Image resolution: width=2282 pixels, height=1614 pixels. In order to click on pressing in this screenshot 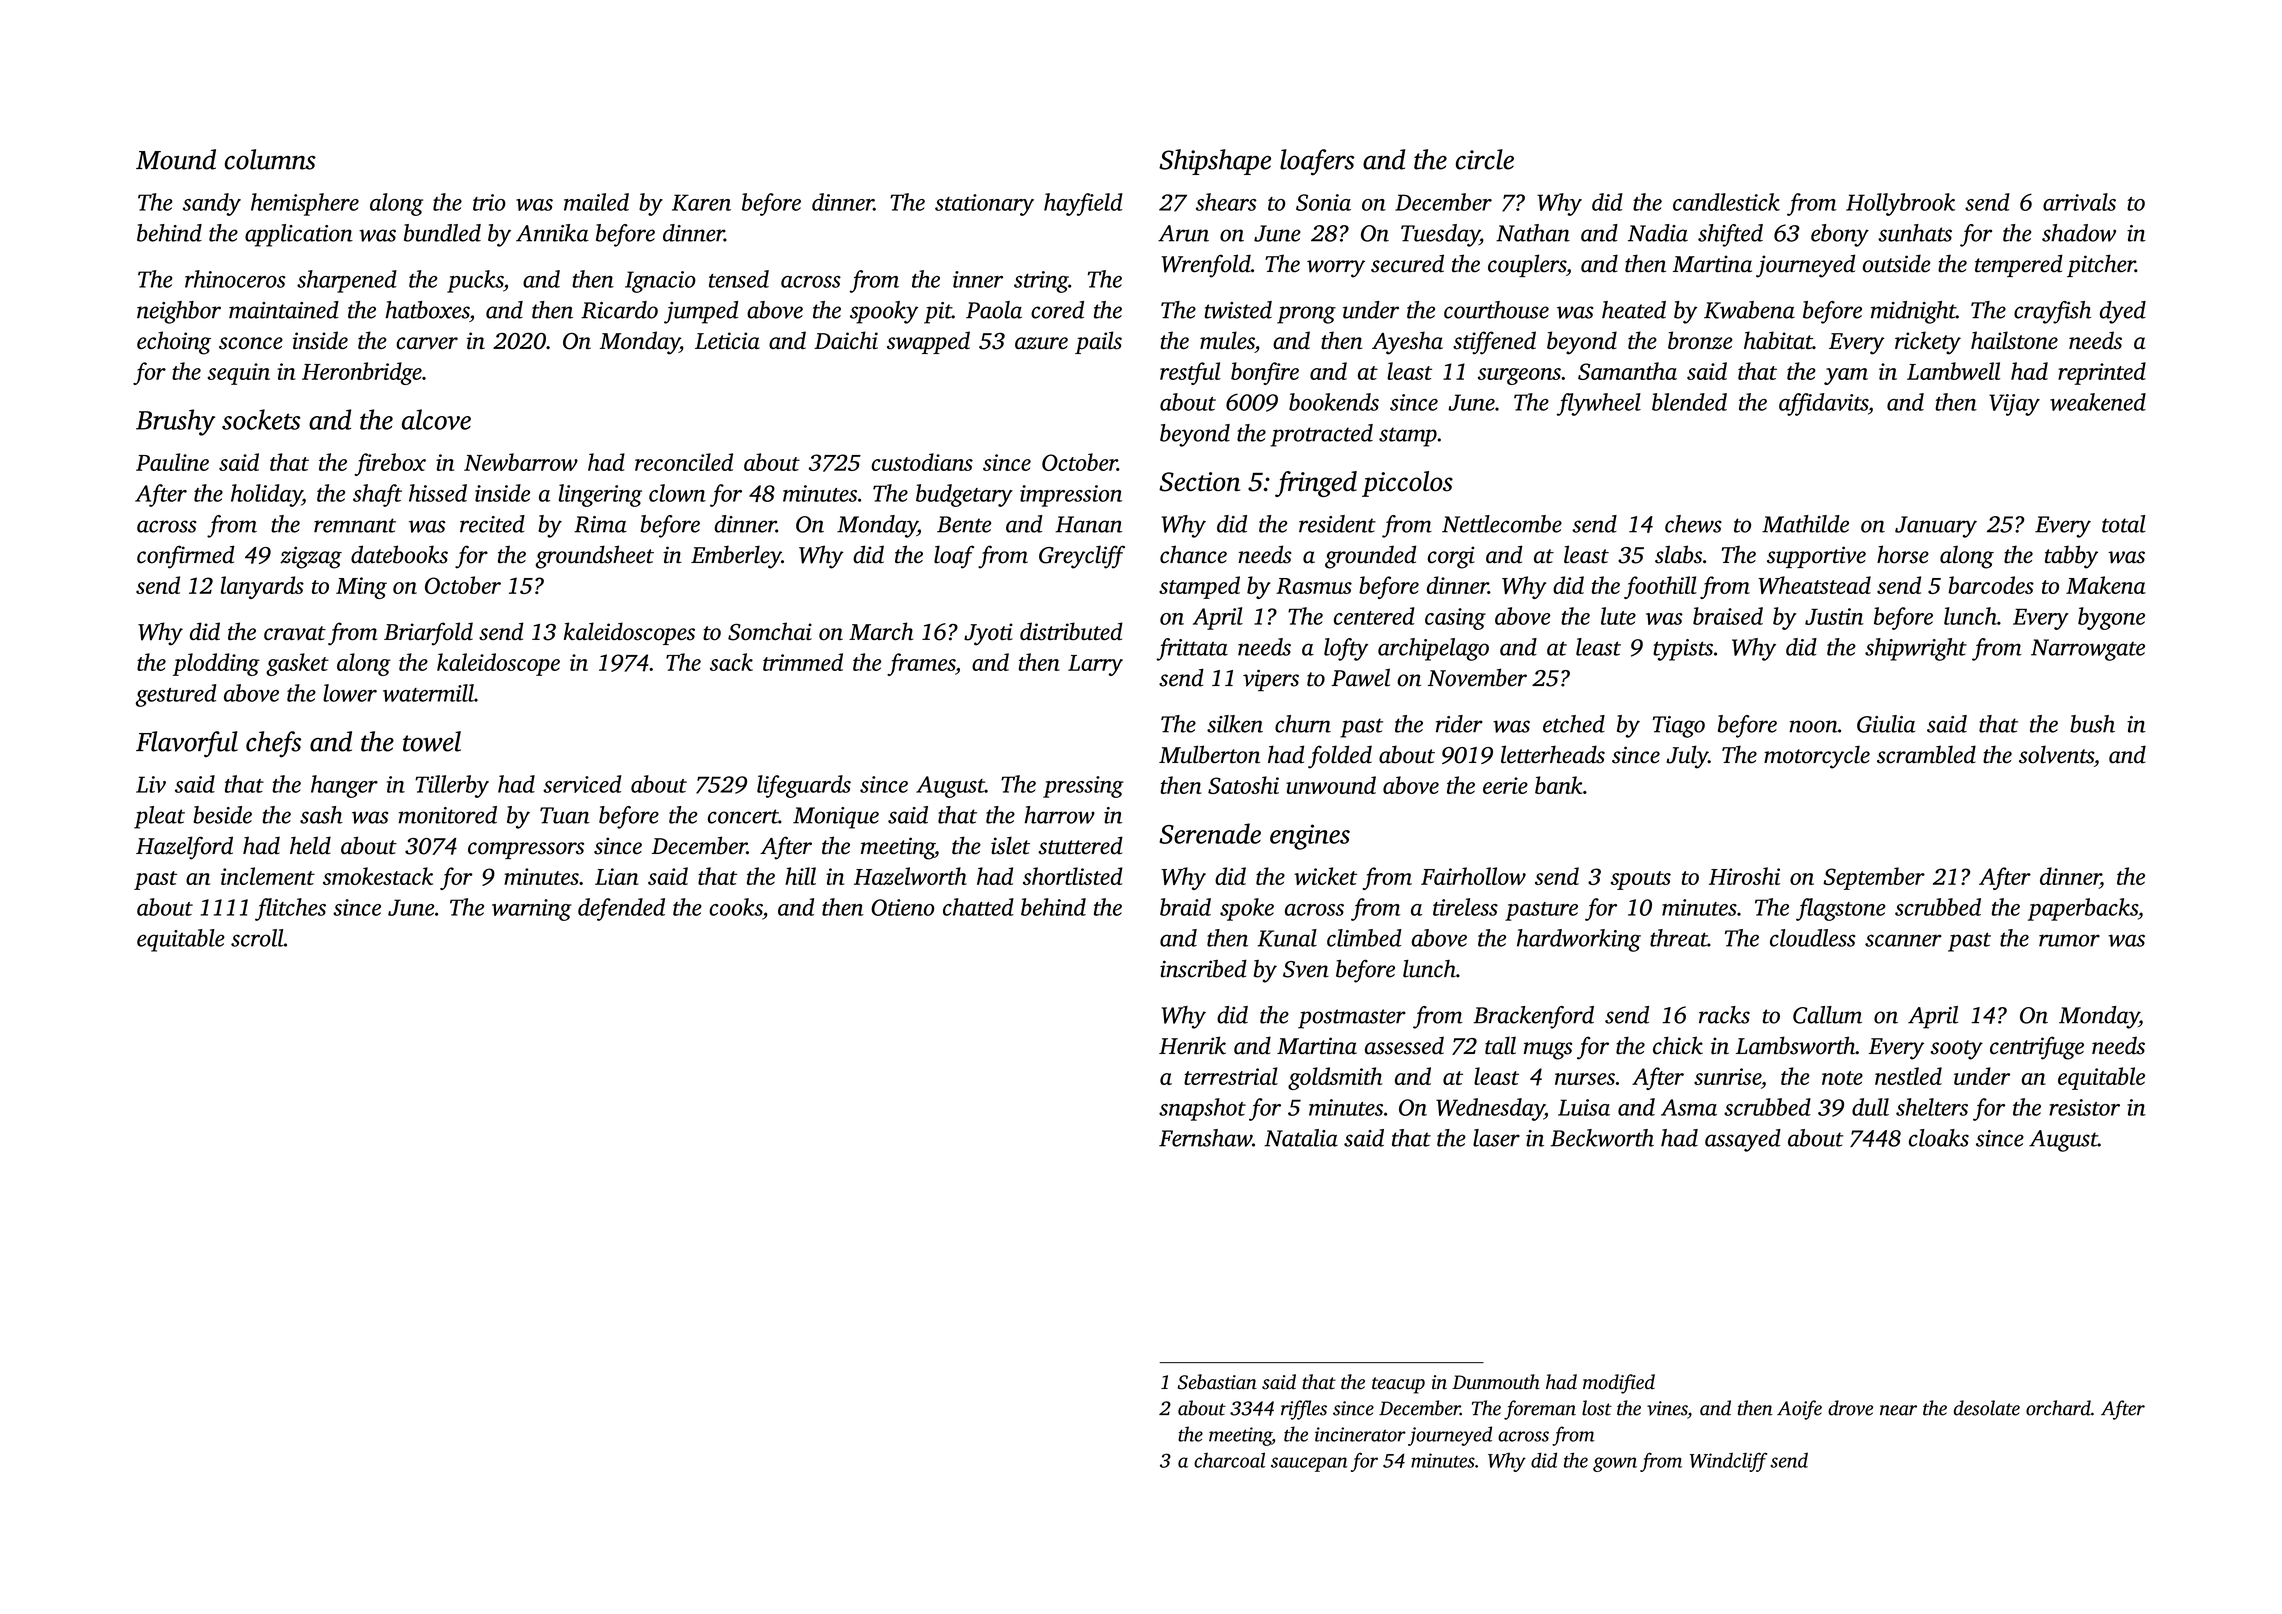, I will do `click(1083, 787)`.
